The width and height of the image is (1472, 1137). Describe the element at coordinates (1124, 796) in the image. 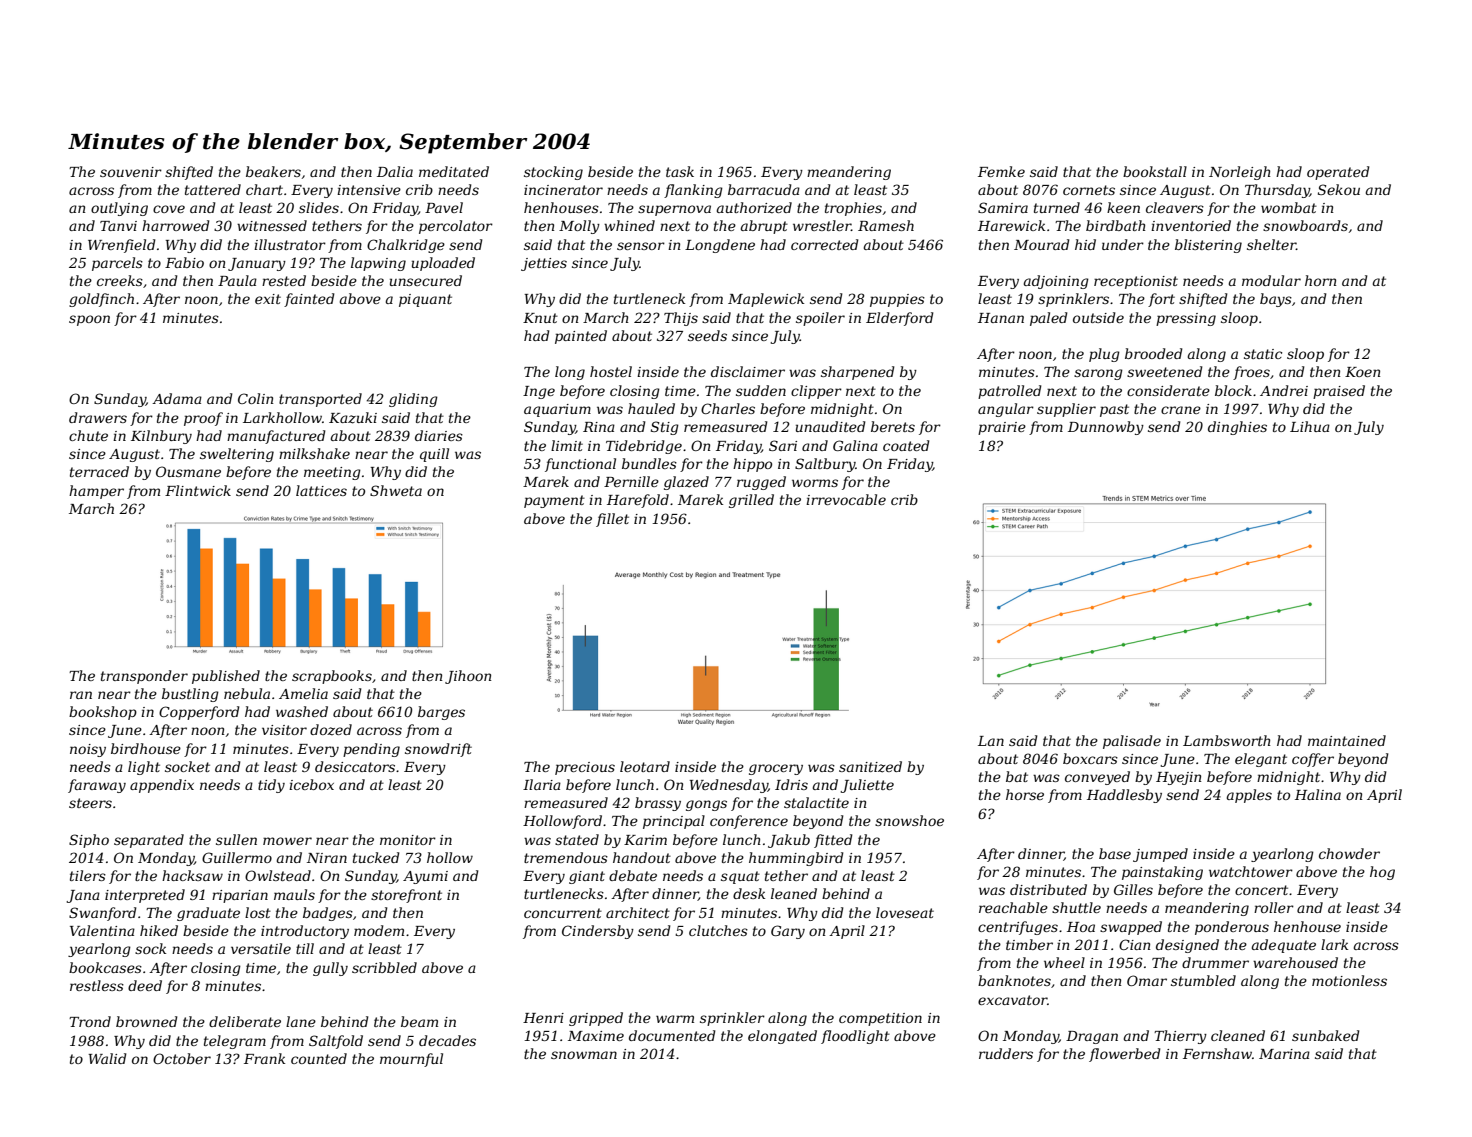

I see `Haddlesby` at that location.
